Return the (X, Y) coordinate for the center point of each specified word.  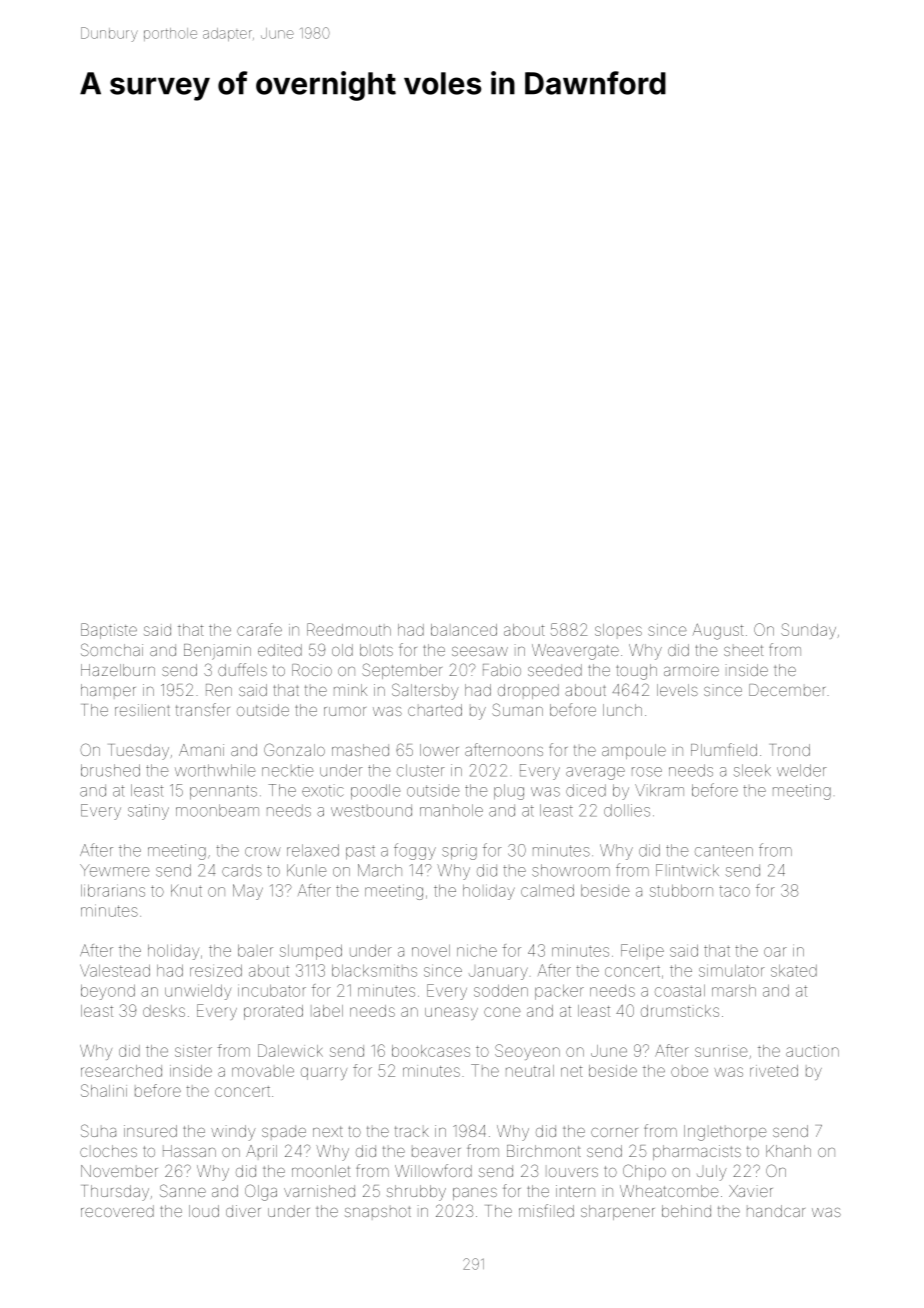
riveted (774, 1071)
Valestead (115, 970)
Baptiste (109, 631)
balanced (464, 630)
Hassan (189, 1151)
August (718, 631)
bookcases (431, 1051)
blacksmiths (374, 970)
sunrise (721, 1051)
